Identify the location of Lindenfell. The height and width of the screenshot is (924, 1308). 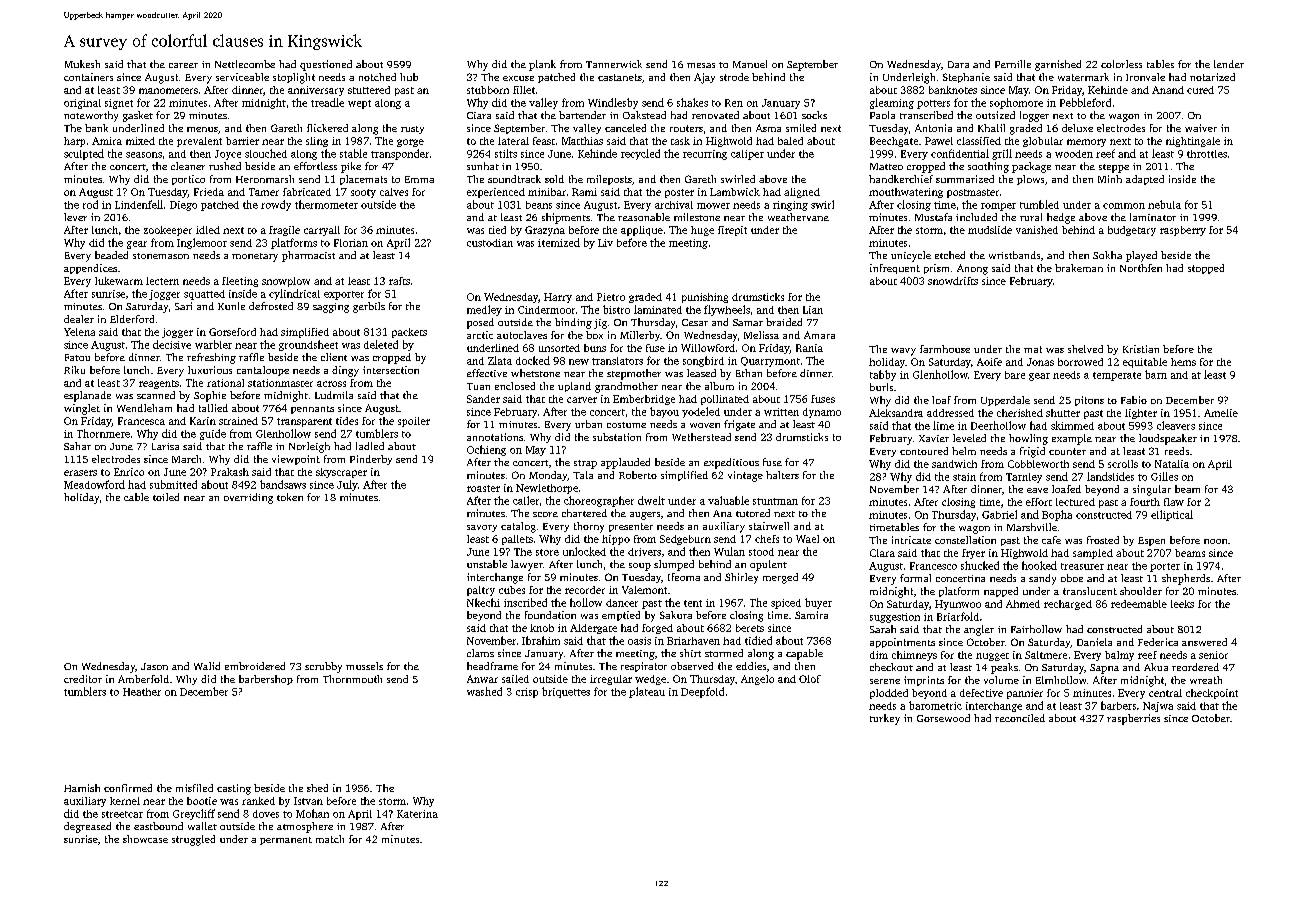
(139, 204).
